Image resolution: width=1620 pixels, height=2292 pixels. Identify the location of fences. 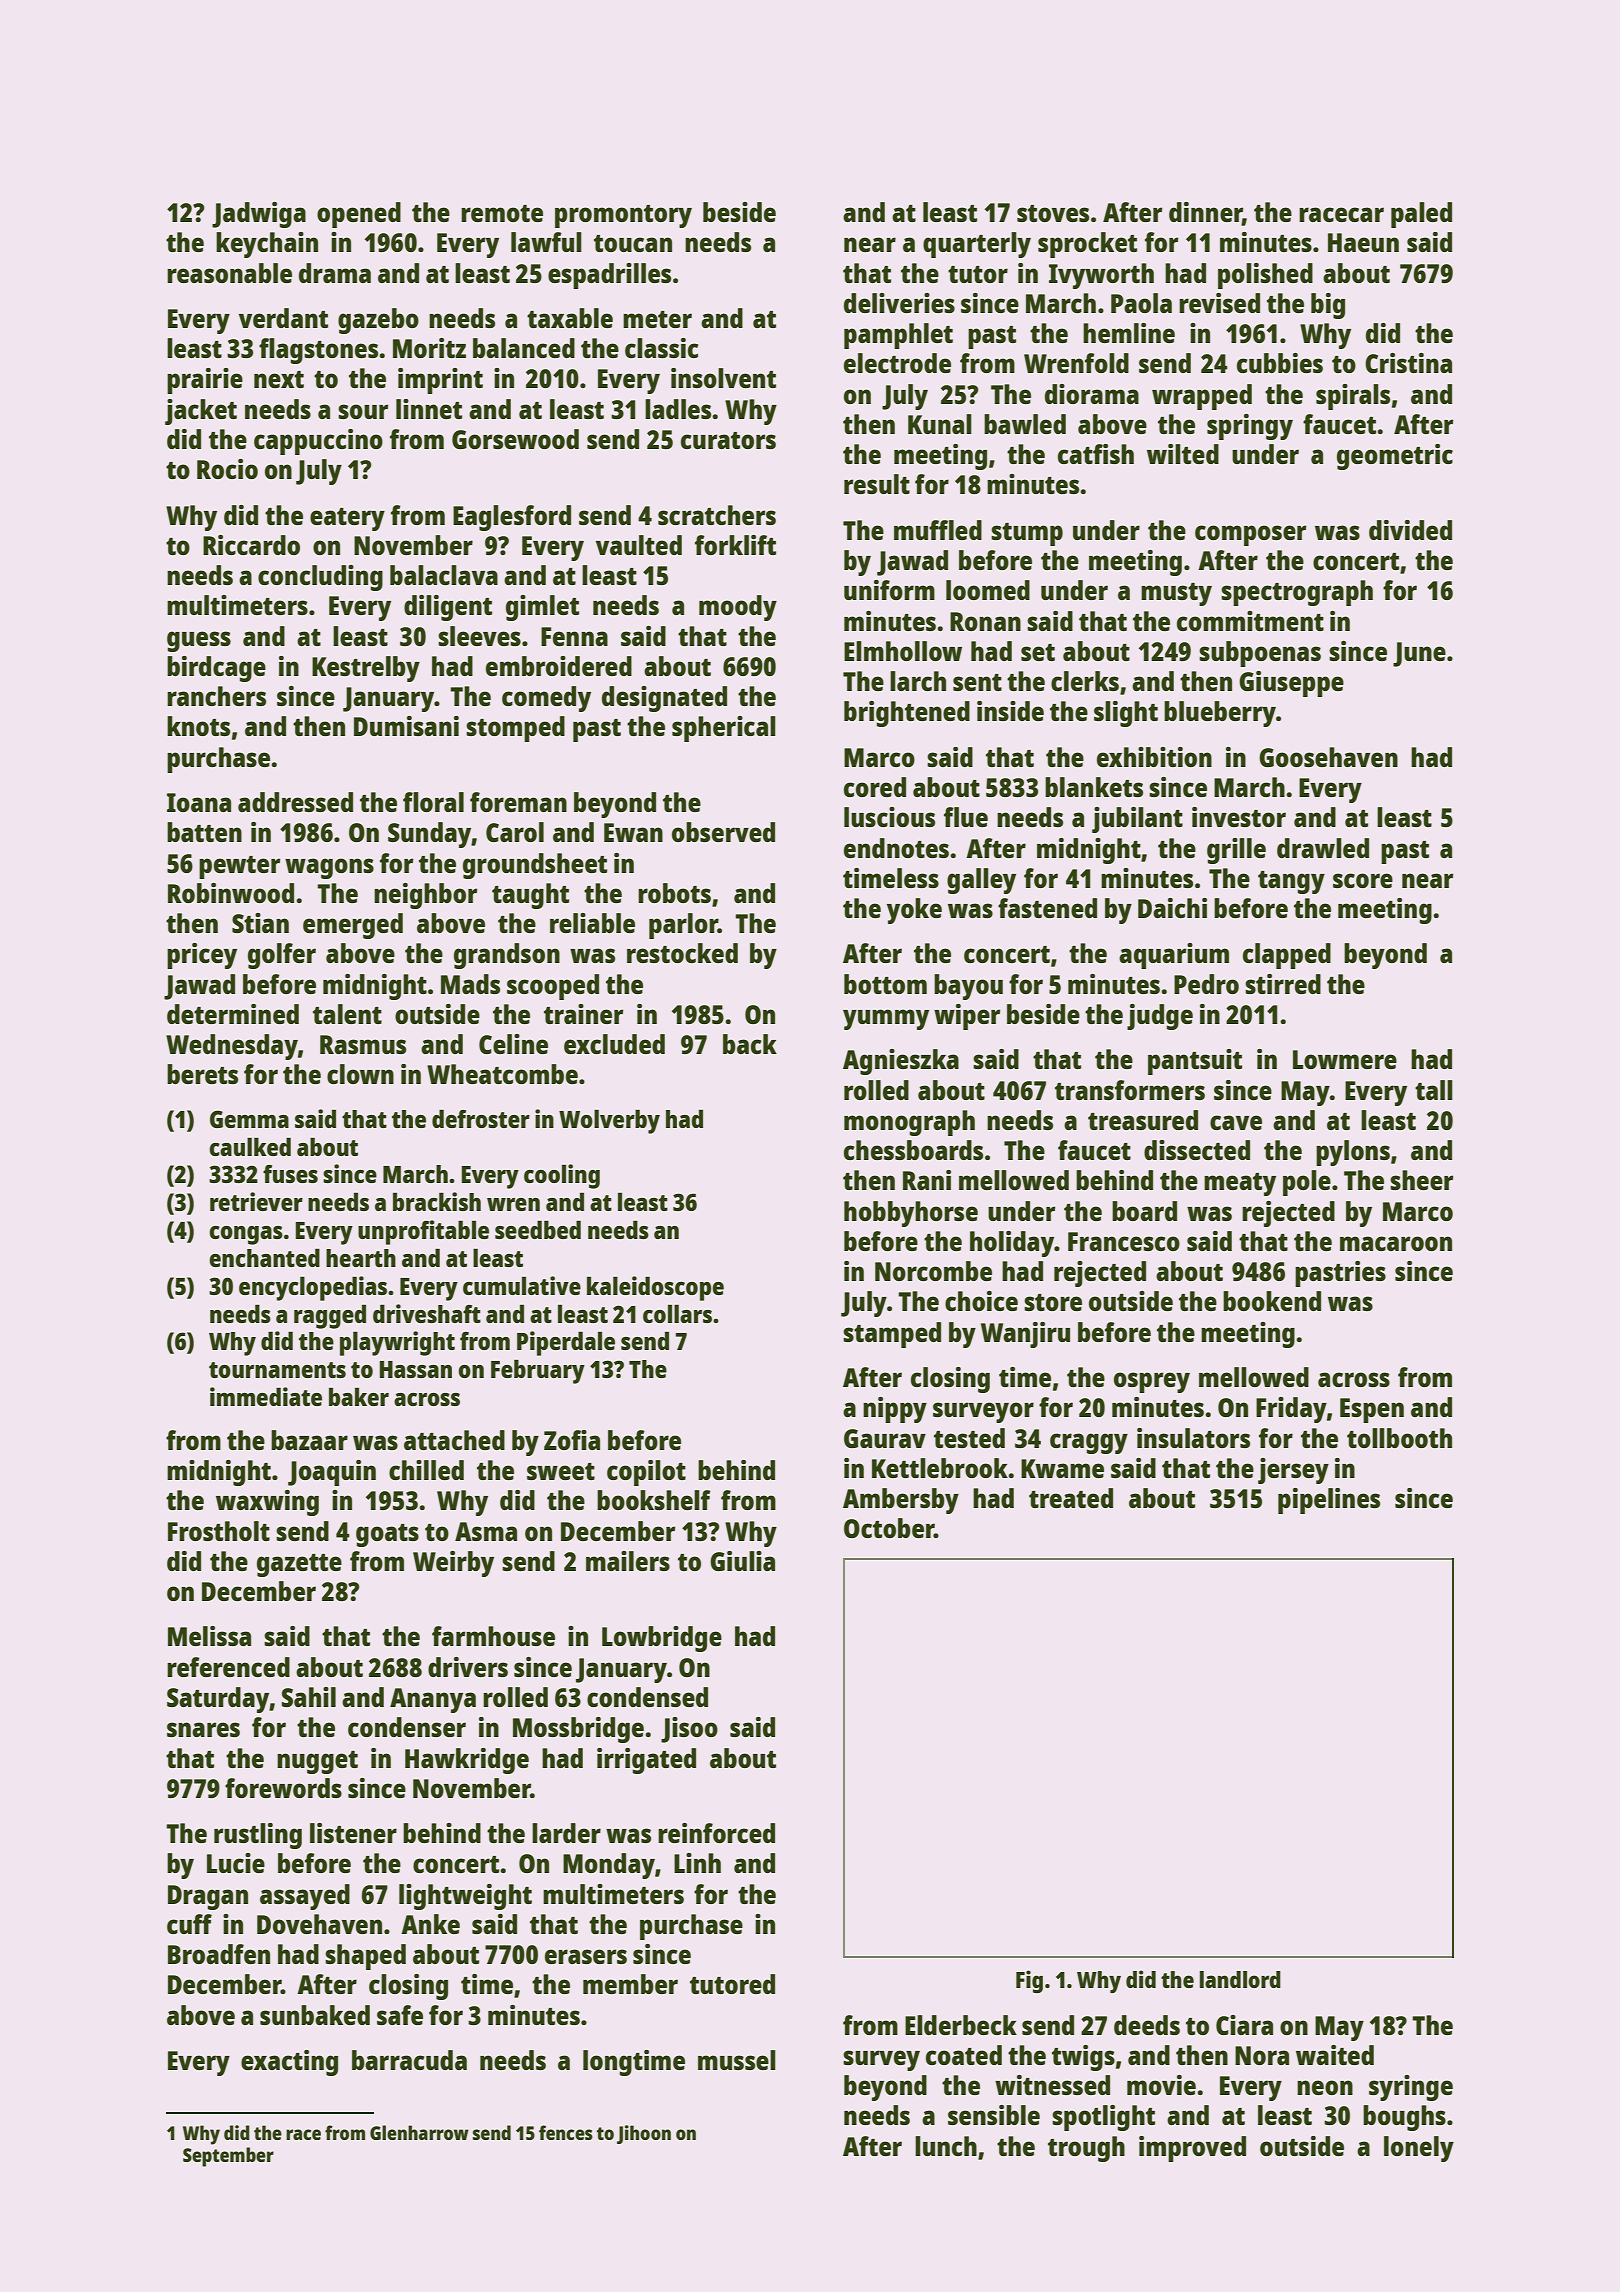
(566, 2132).
